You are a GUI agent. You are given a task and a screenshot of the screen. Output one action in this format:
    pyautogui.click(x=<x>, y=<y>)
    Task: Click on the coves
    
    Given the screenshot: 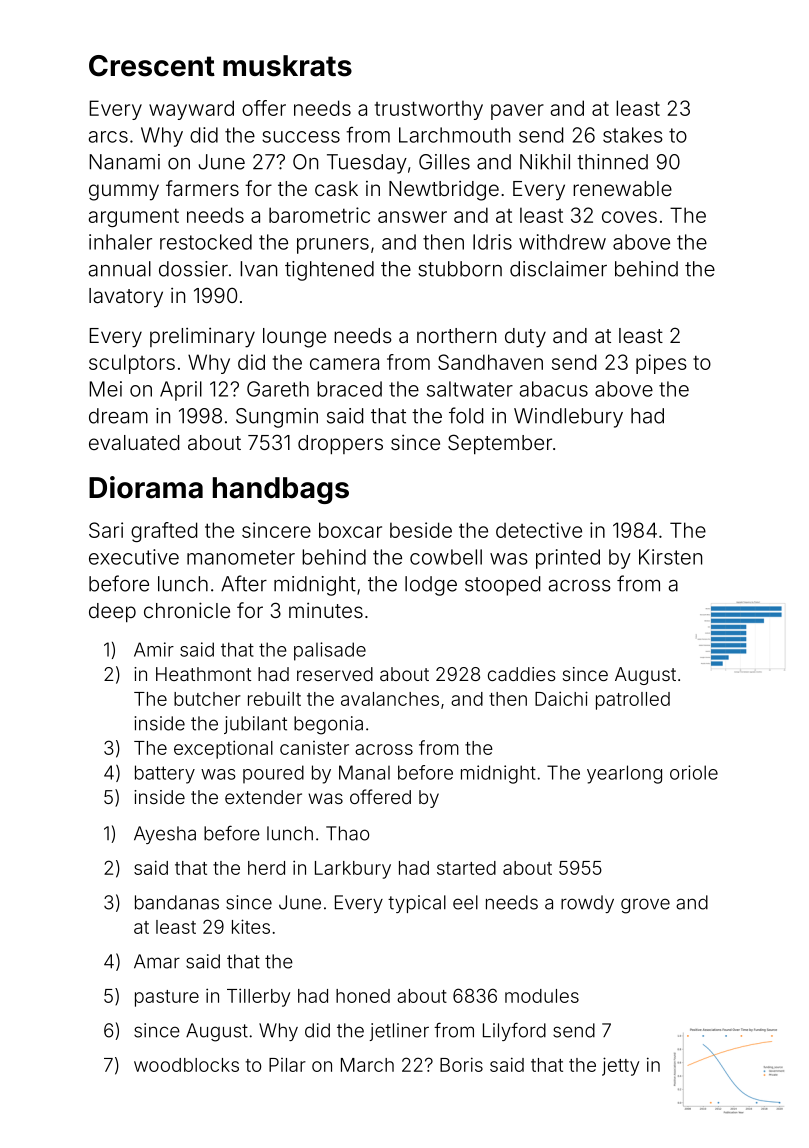 What is the action you would take?
    pyautogui.click(x=629, y=217)
